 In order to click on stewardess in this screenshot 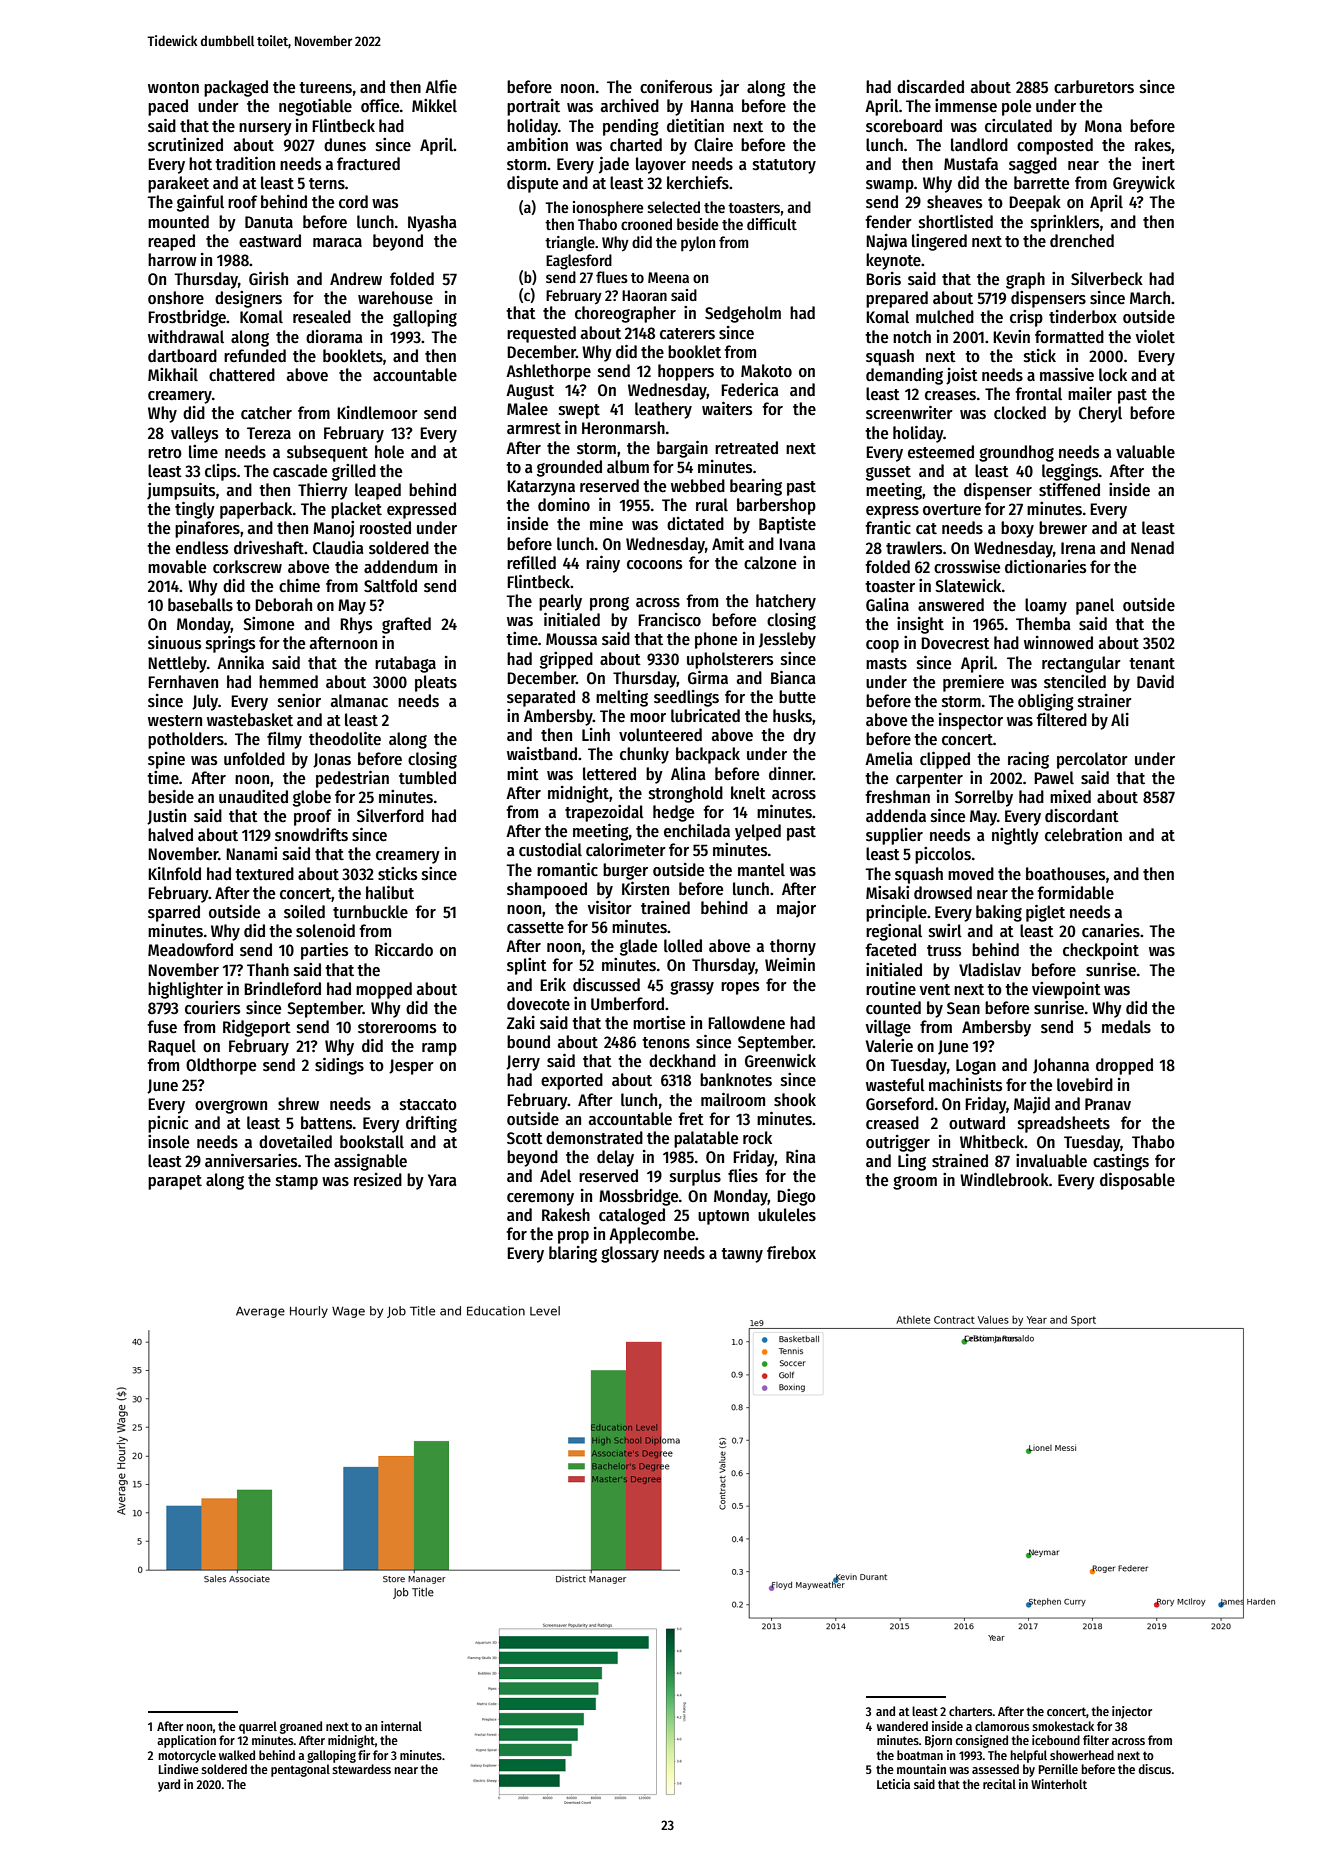, I will do `click(361, 1769)`.
